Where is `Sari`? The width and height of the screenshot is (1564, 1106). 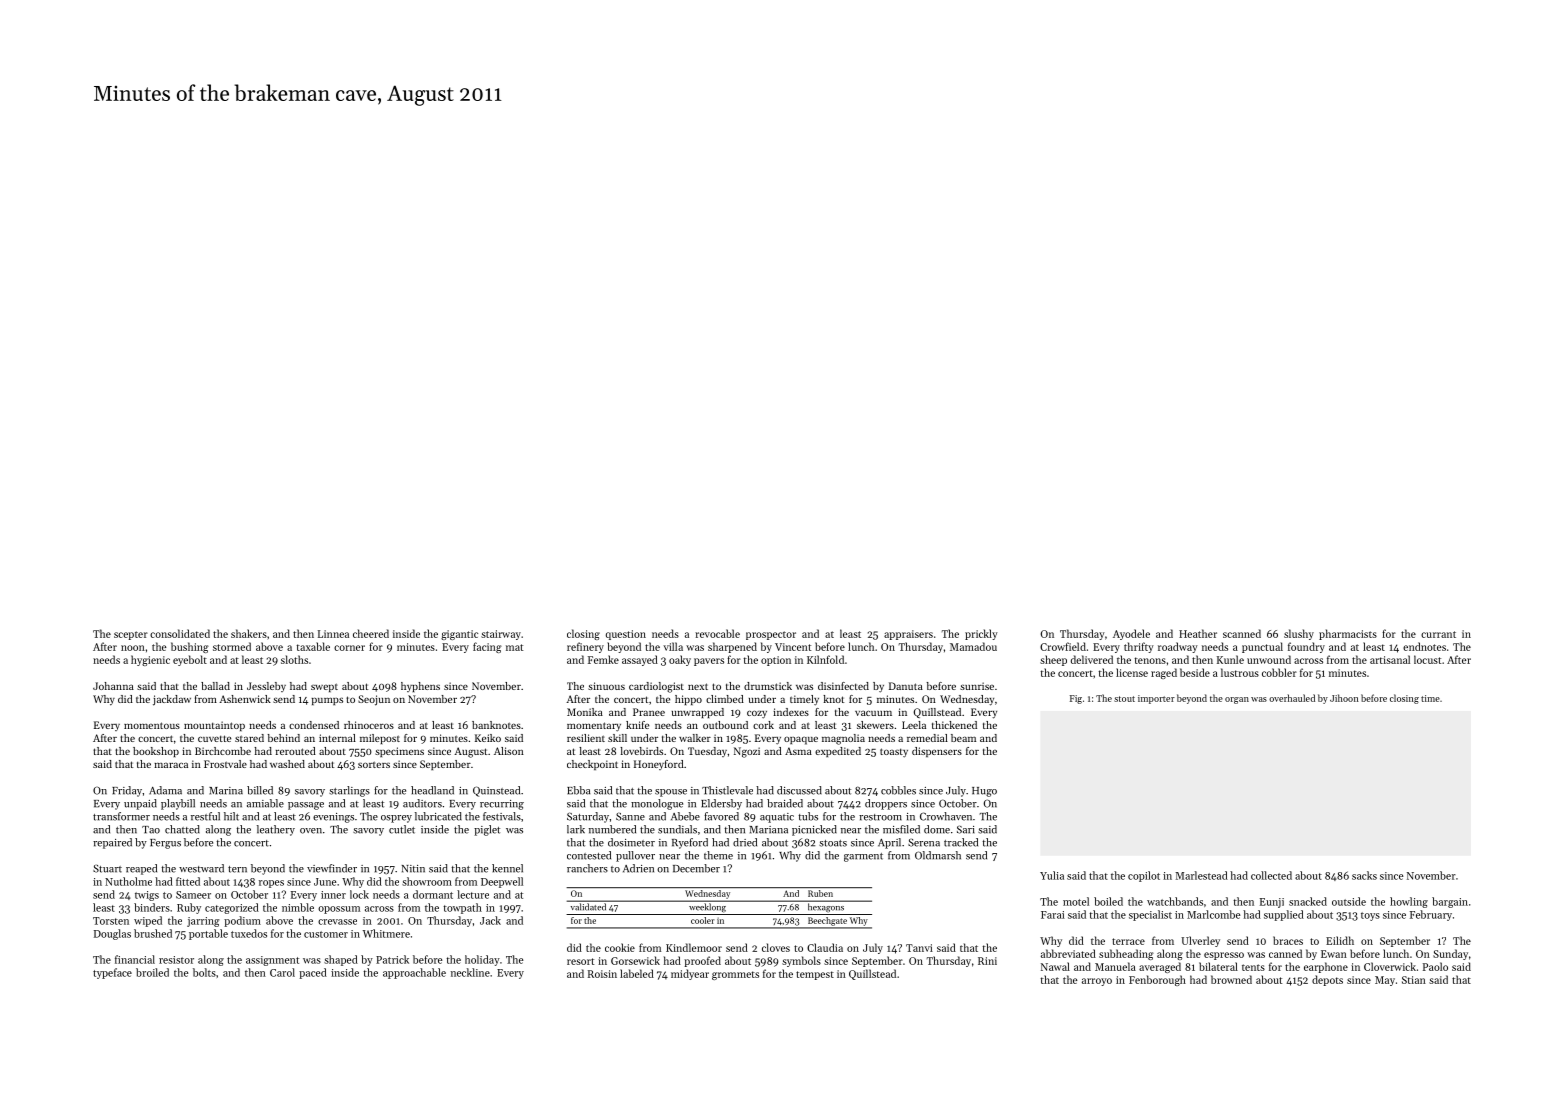
Sari is located at coordinates (966, 829).
